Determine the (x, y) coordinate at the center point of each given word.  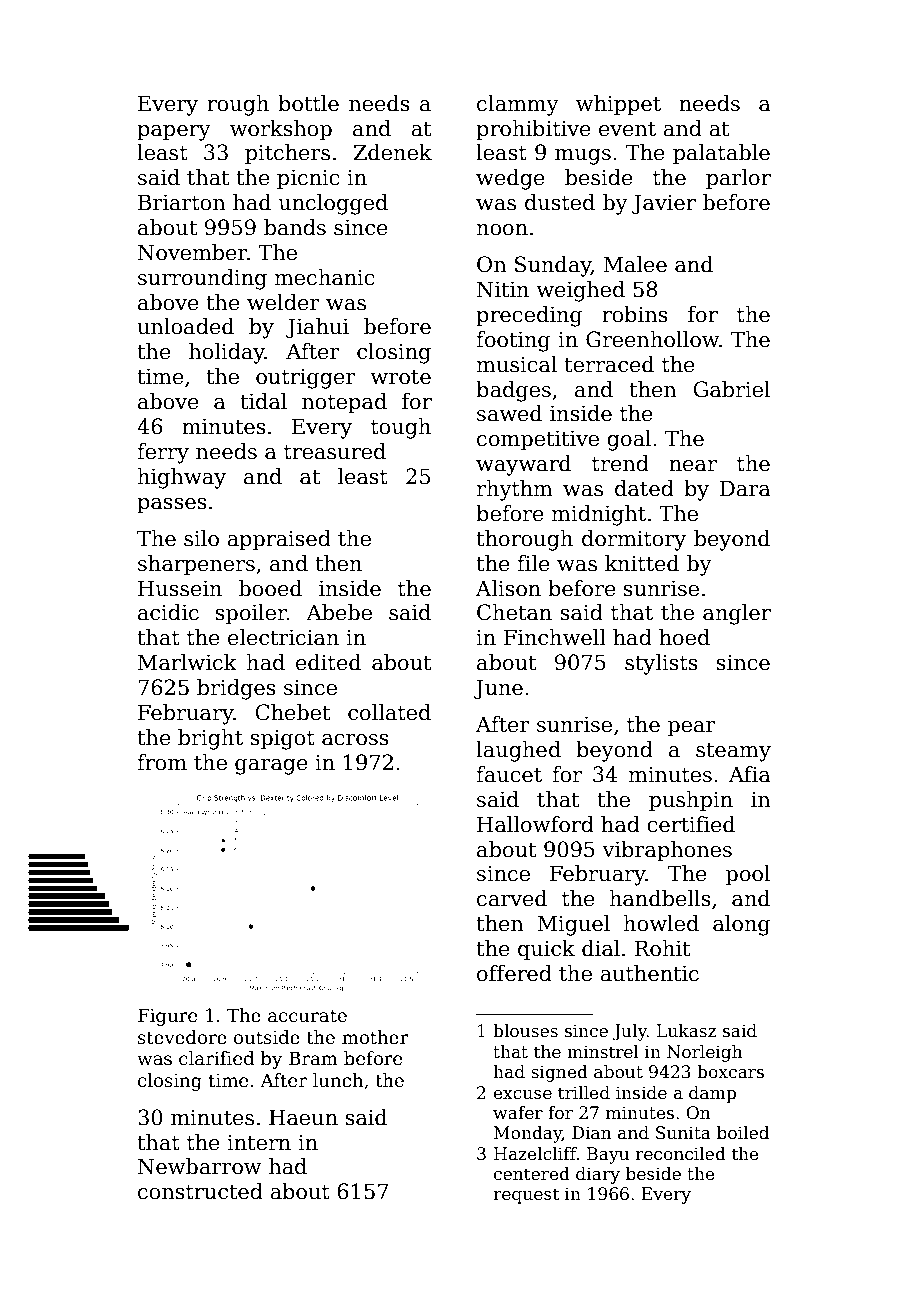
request (526, 1196)
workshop (281, 130)
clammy (518, 105)
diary (598, 1175)
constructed (200, 1191)
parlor (738, 179)
